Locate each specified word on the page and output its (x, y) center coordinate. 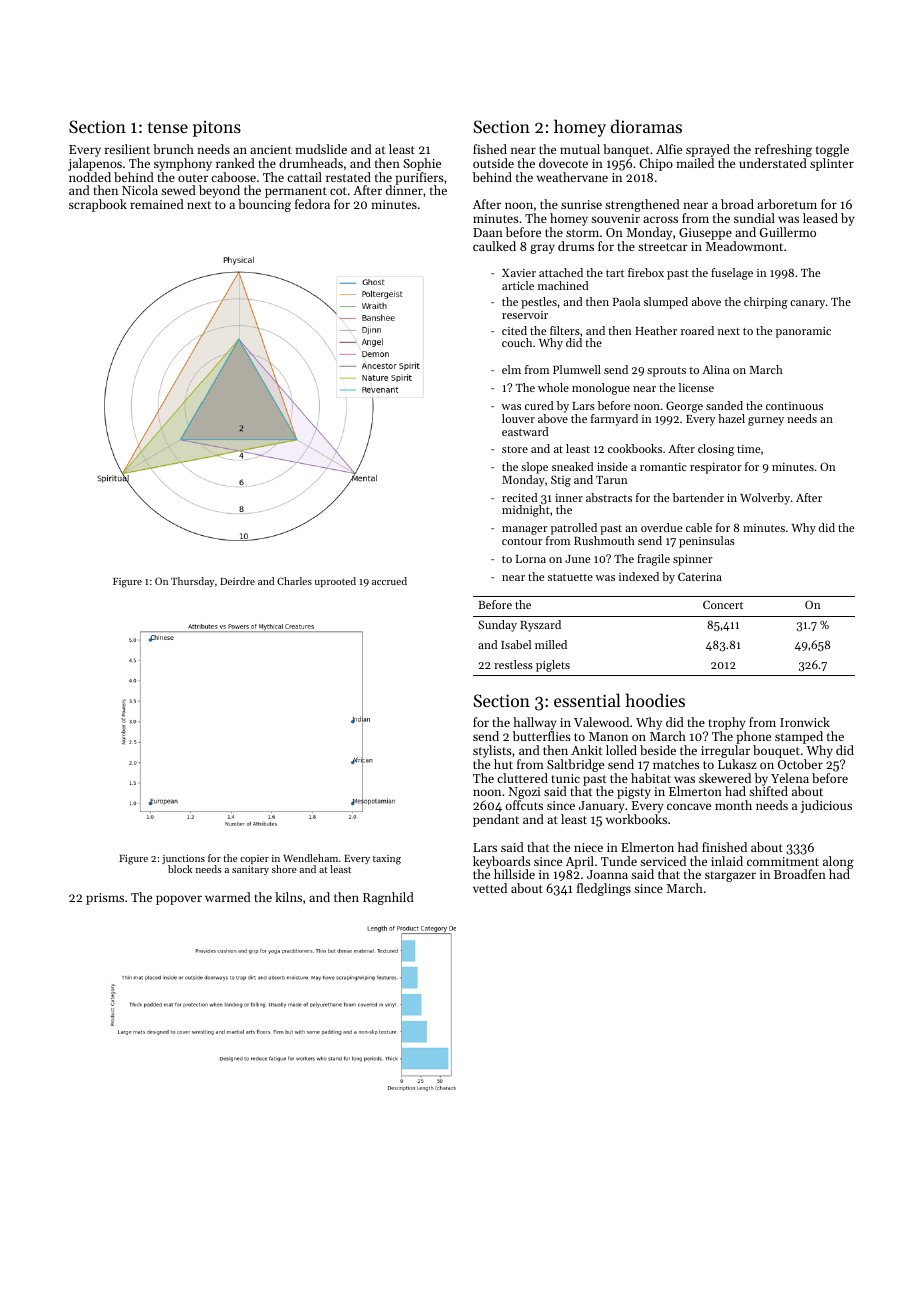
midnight (526, 511)
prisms (105, 899)
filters (565, 330)
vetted (490, 888)
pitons (217, 128)
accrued (389, 581)
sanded (724, 405)
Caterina (700, 576)
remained (157, 204)
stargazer (730, 876)
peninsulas (707, 542)
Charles (294, 581)
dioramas (646, 126)
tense (168, 127)
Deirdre (237, 581)
